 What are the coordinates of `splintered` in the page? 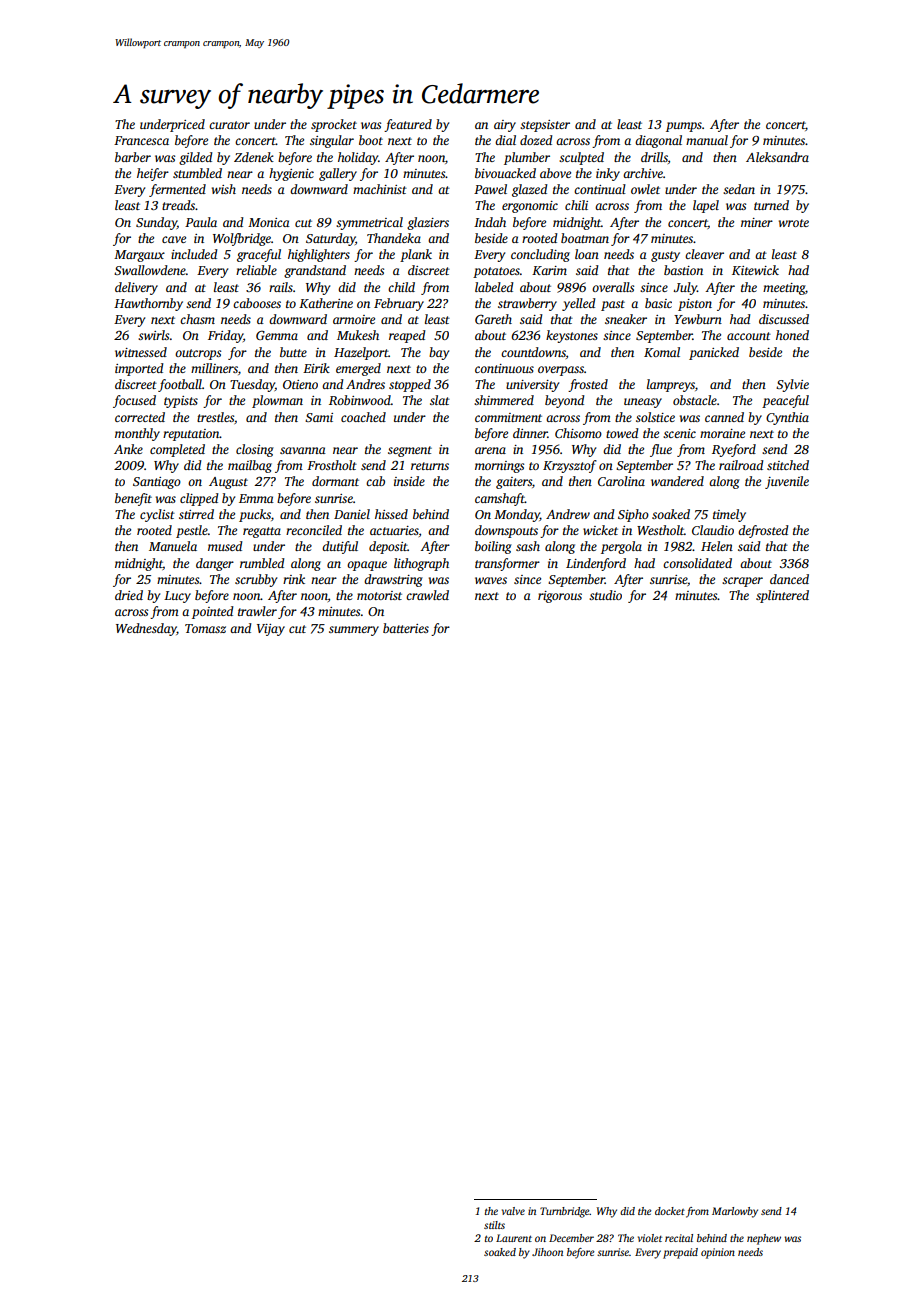 It's located at (782, 596).
